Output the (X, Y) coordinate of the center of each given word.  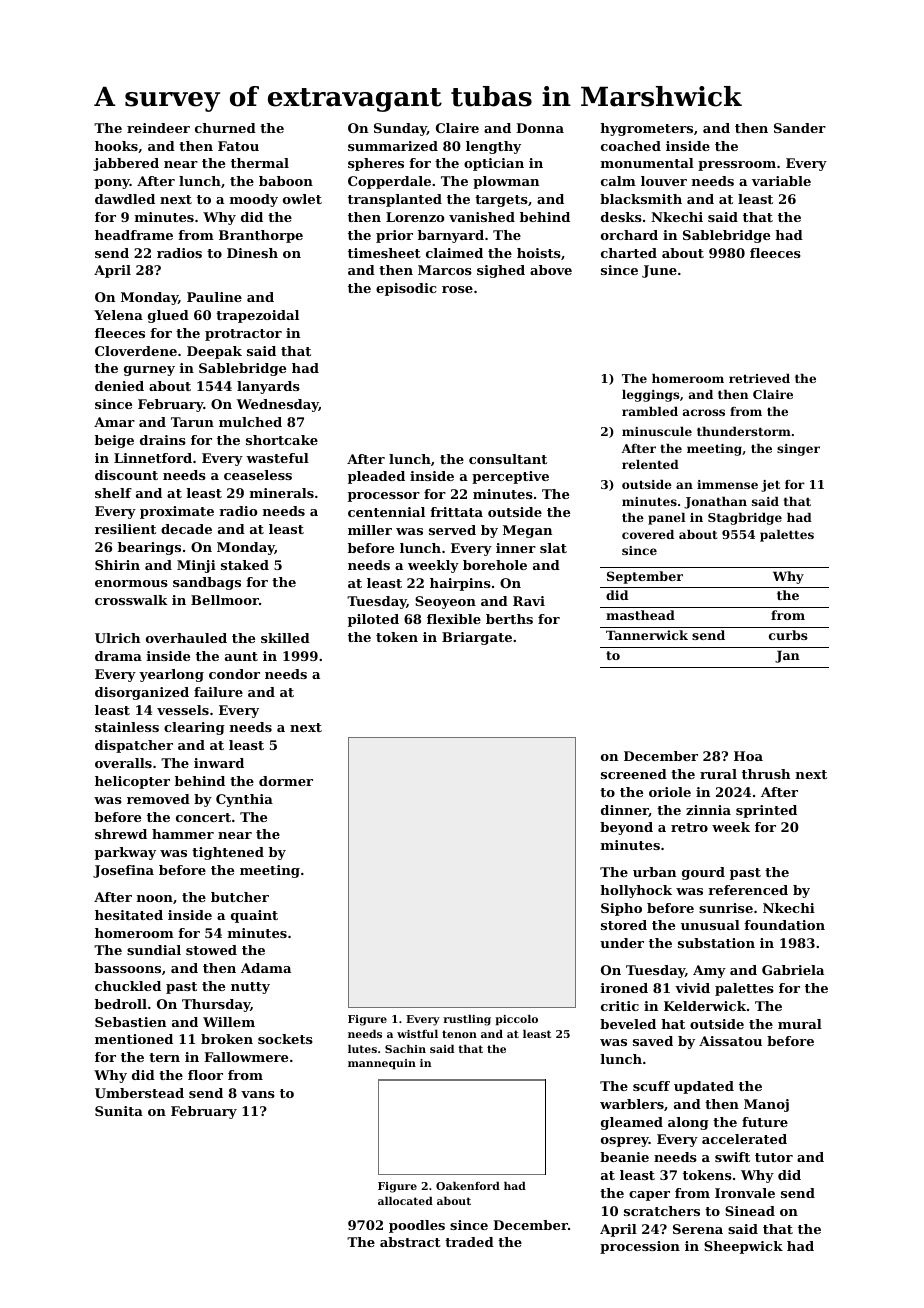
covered (648, 534)
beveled (628, 1024)
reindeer (158, 128)
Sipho (621, 909)
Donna (540, 128)
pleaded (376, 477)
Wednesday (278, 405)
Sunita (119, 1111)
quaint (254, 916)
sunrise (726, 908)
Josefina (123, 871)
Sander (800, 128)
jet (770, 486)
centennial (386, 512)
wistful (417, 1034)
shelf (113, 493)
